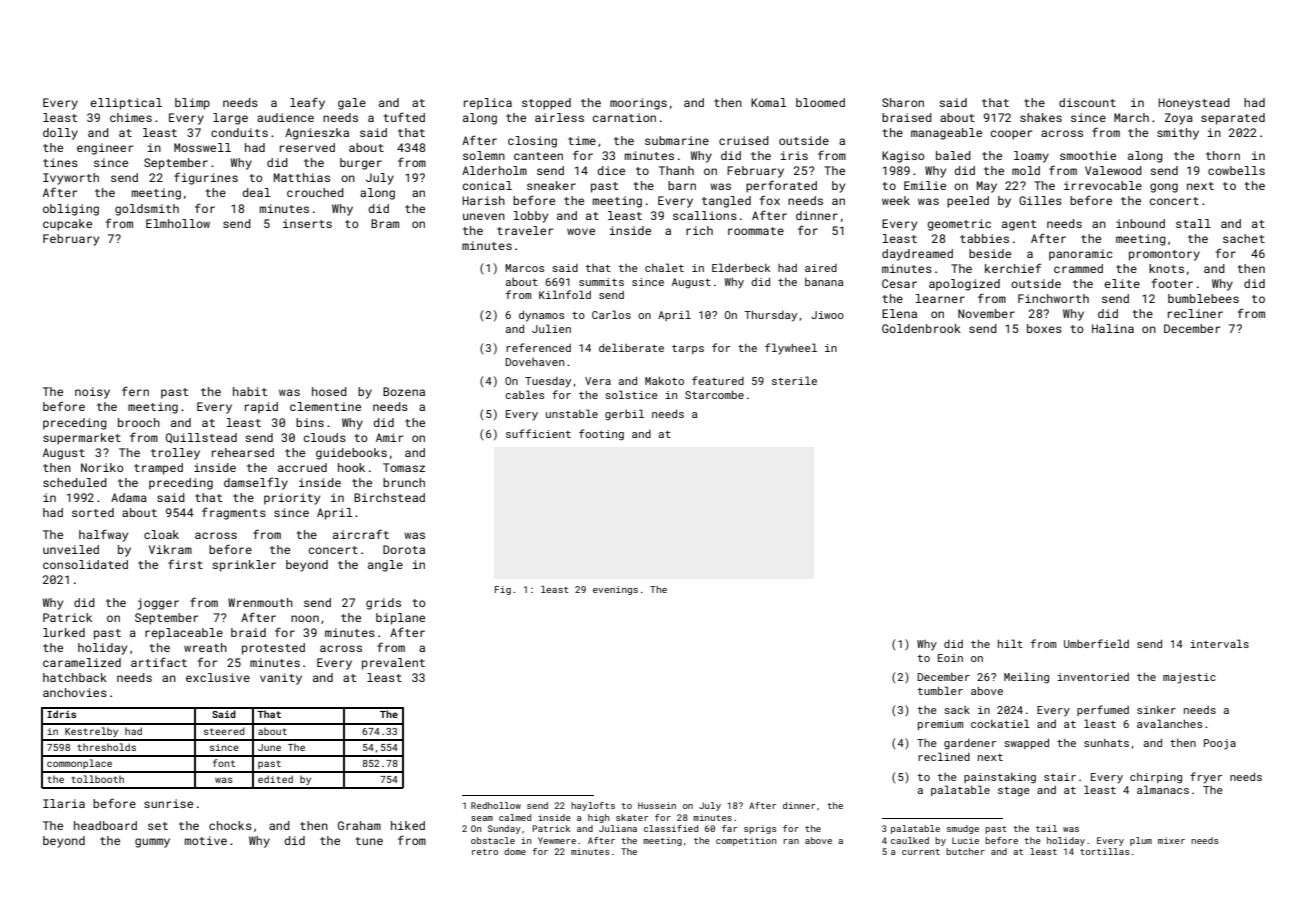  Describe the element at coordinates (85, 564) in the screenshot. I see `consolidated` at that location.
